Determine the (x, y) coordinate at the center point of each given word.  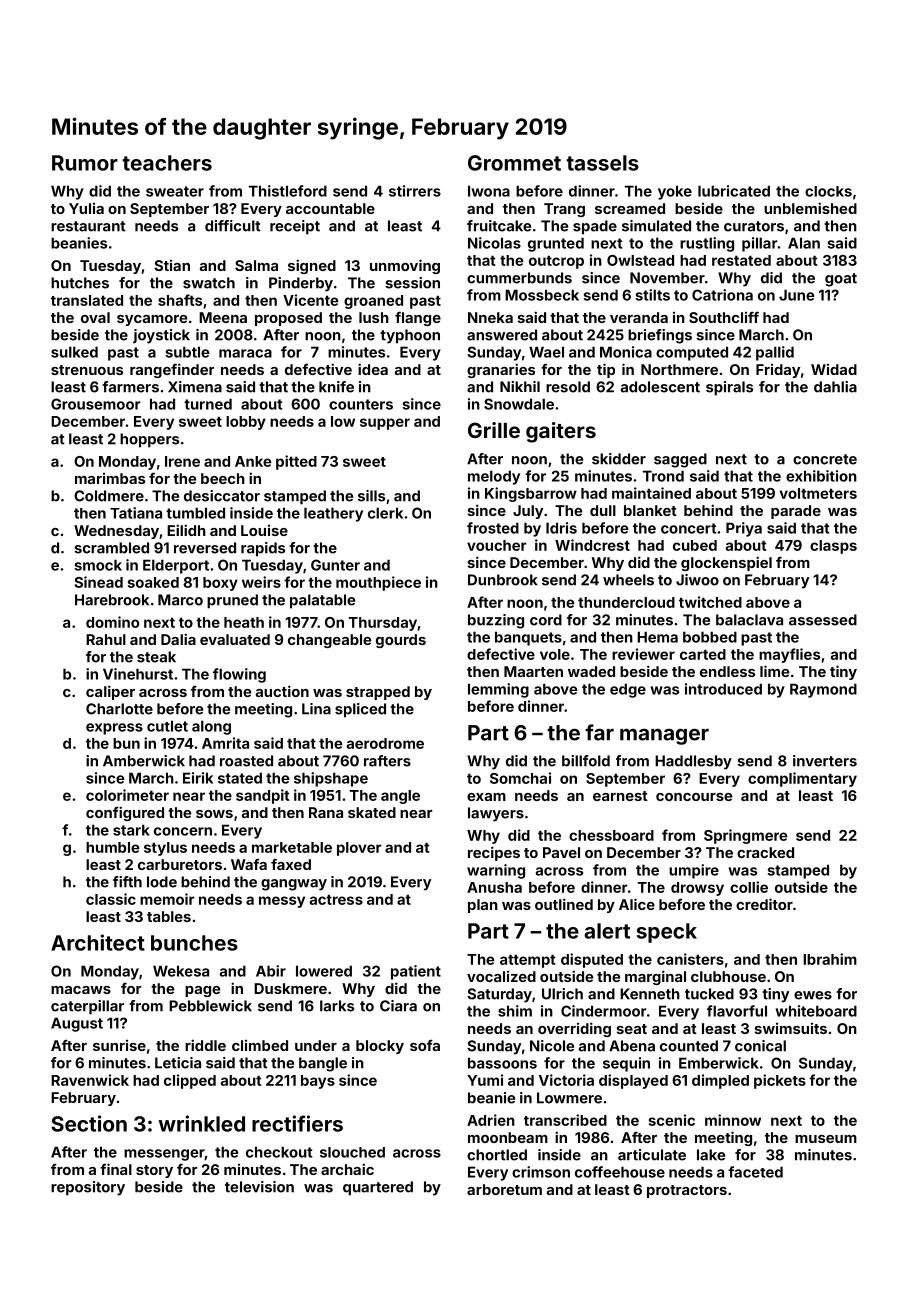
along (211, 727)
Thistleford (288, 191)
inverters (825, 761)
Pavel (561, 852)
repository (88, 1188)
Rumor (85, 163)
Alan (804, 243)
